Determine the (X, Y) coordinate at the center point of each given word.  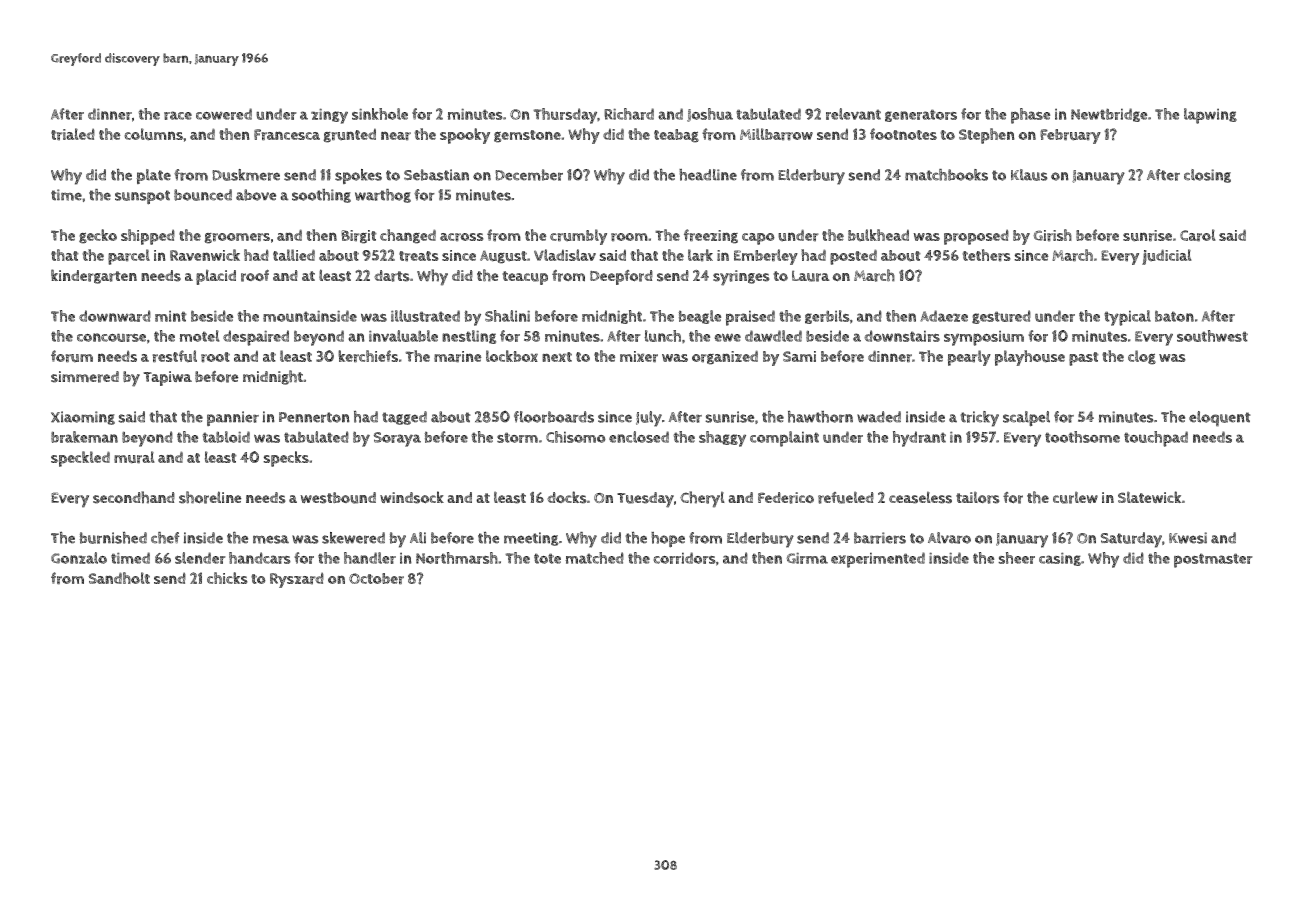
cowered (224, 114)
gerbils (827, 317)
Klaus (1029, 175)
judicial (1167, 257)
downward (115, 316)
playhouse (1030, 358)
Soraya (397, 439)
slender (200, 558)
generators (921, 115)
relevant (853, 114)
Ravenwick (205, 255)
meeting (531, 539)
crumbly (578, 237)
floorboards (554, 417)
